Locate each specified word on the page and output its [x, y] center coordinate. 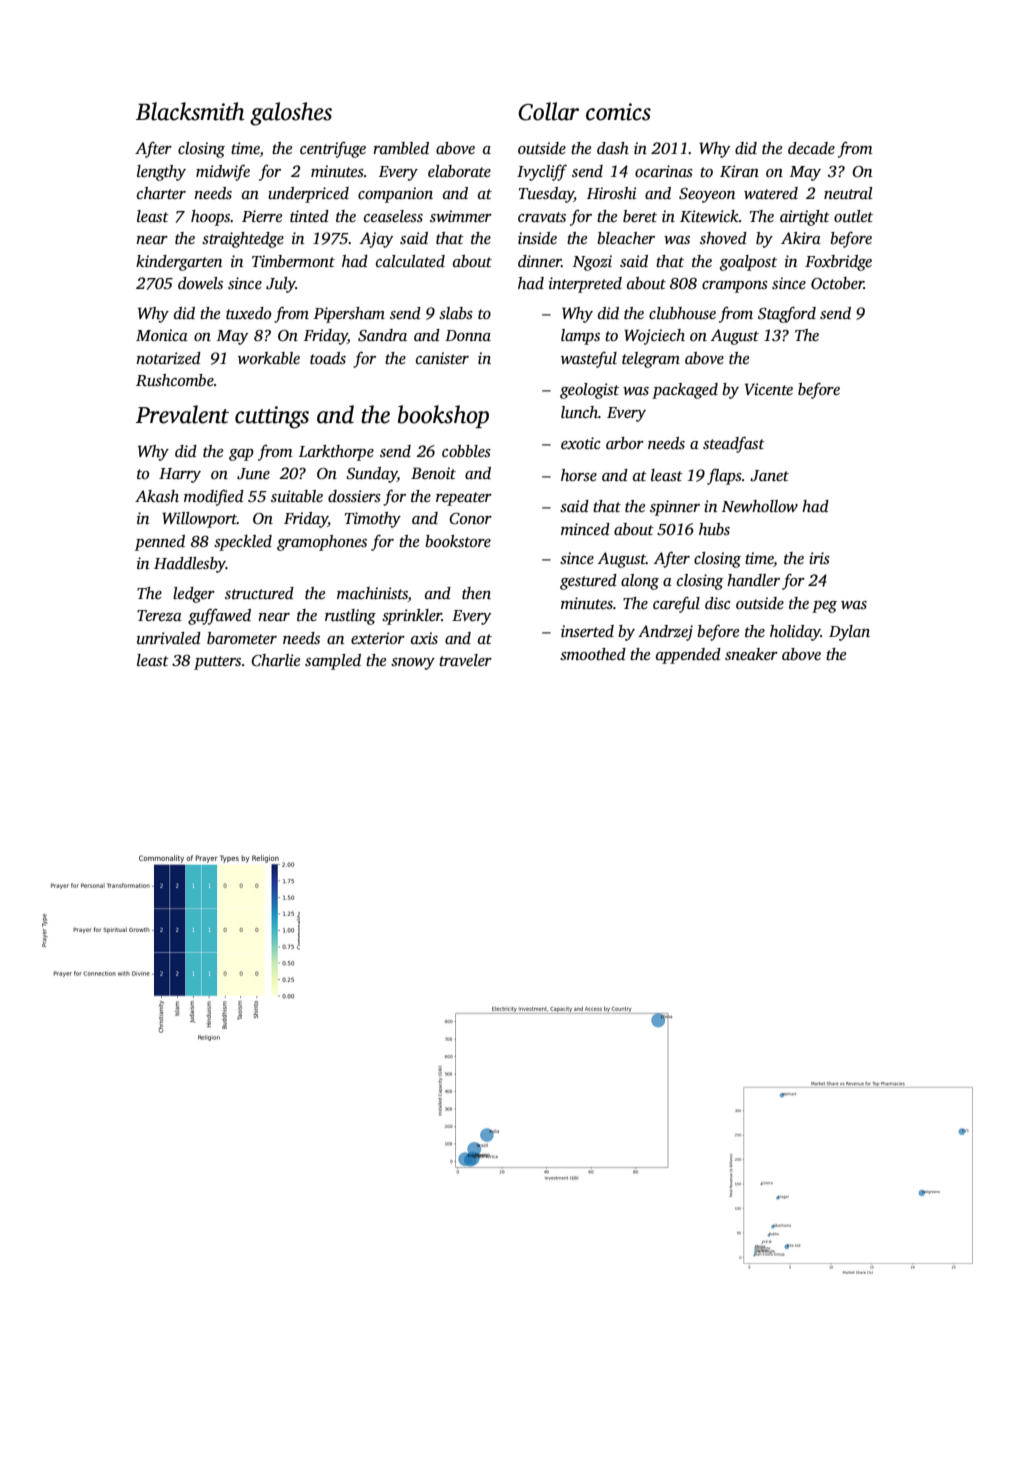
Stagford [787, 314]
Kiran [739, 171]
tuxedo [248, 313]
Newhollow [760, 506]
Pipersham [349, 315]
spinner [675, 508]
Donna [468, 335]
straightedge [243, 240]
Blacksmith [190, 111]
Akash [157, 496]
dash [613, 148]
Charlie [275, 660]
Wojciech [654, 337]
